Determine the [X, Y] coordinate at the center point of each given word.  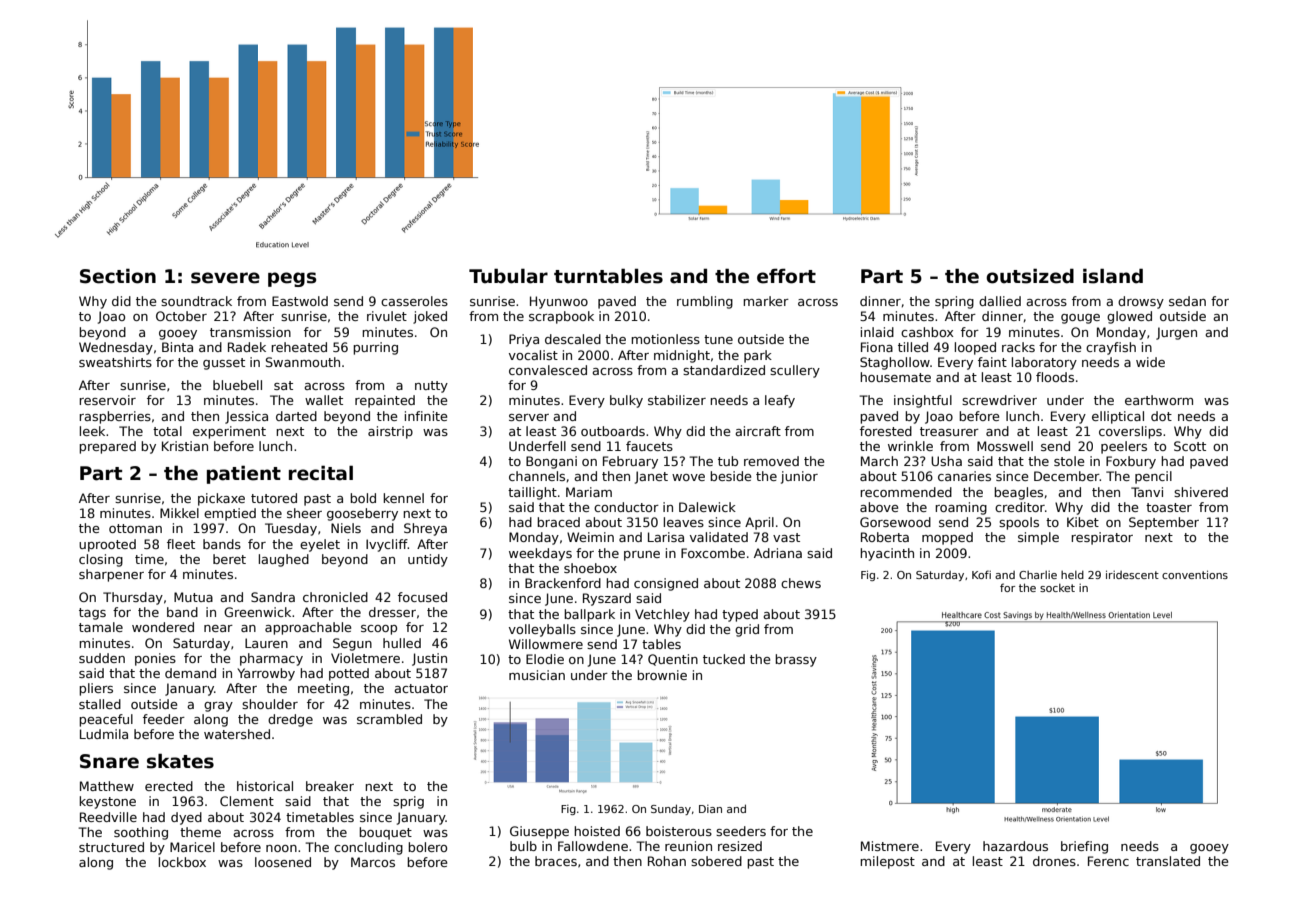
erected [169, 786]
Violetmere [365, 658]
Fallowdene [593, 846]
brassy [796, 660]
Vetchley [662, 615]
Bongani [551, 462]
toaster [1169, 507]
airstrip [390, 432]
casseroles [414, 301]
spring [954, 302]
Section [118, 276]
